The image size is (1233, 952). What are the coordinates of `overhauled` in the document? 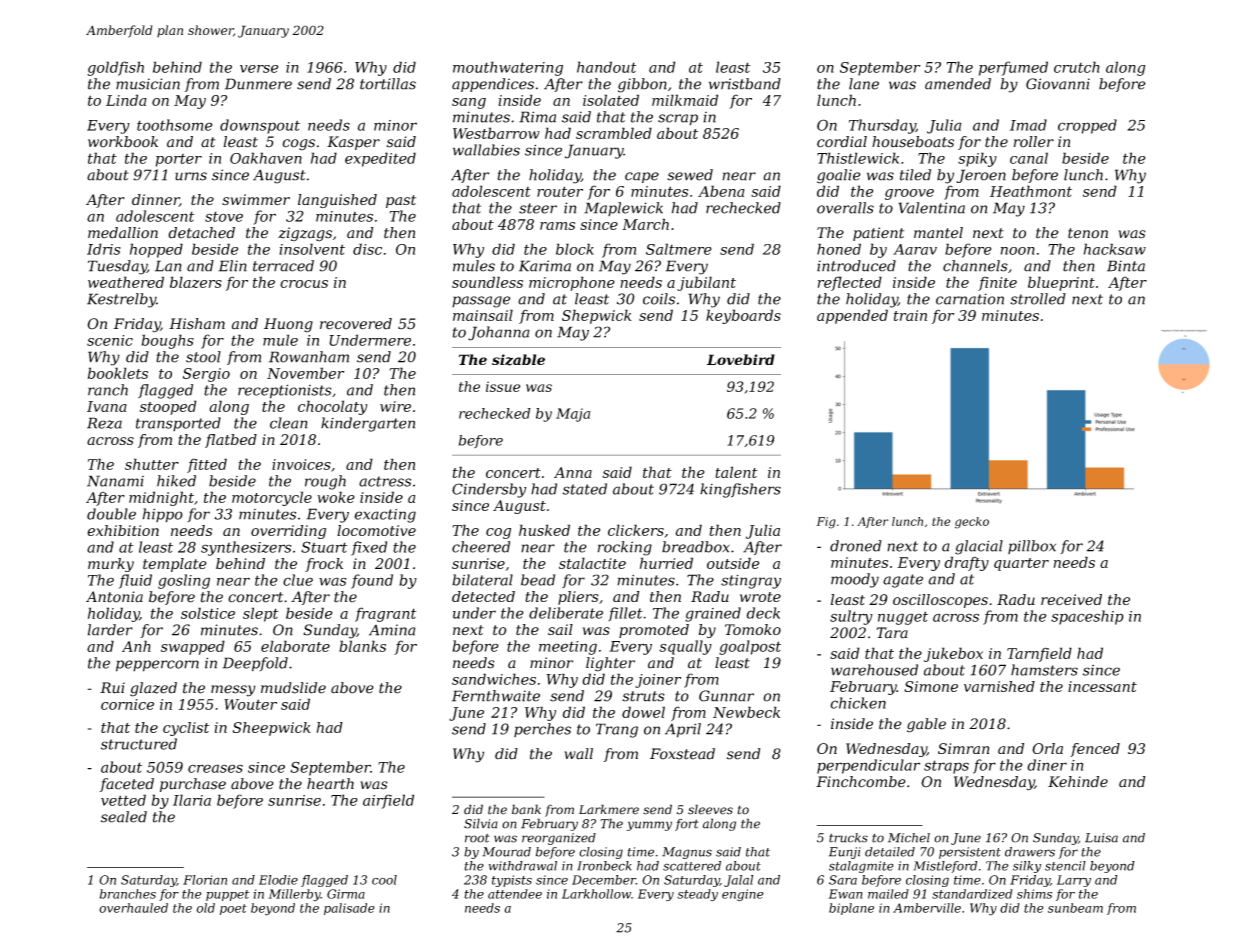 It's located at (133, 908).
